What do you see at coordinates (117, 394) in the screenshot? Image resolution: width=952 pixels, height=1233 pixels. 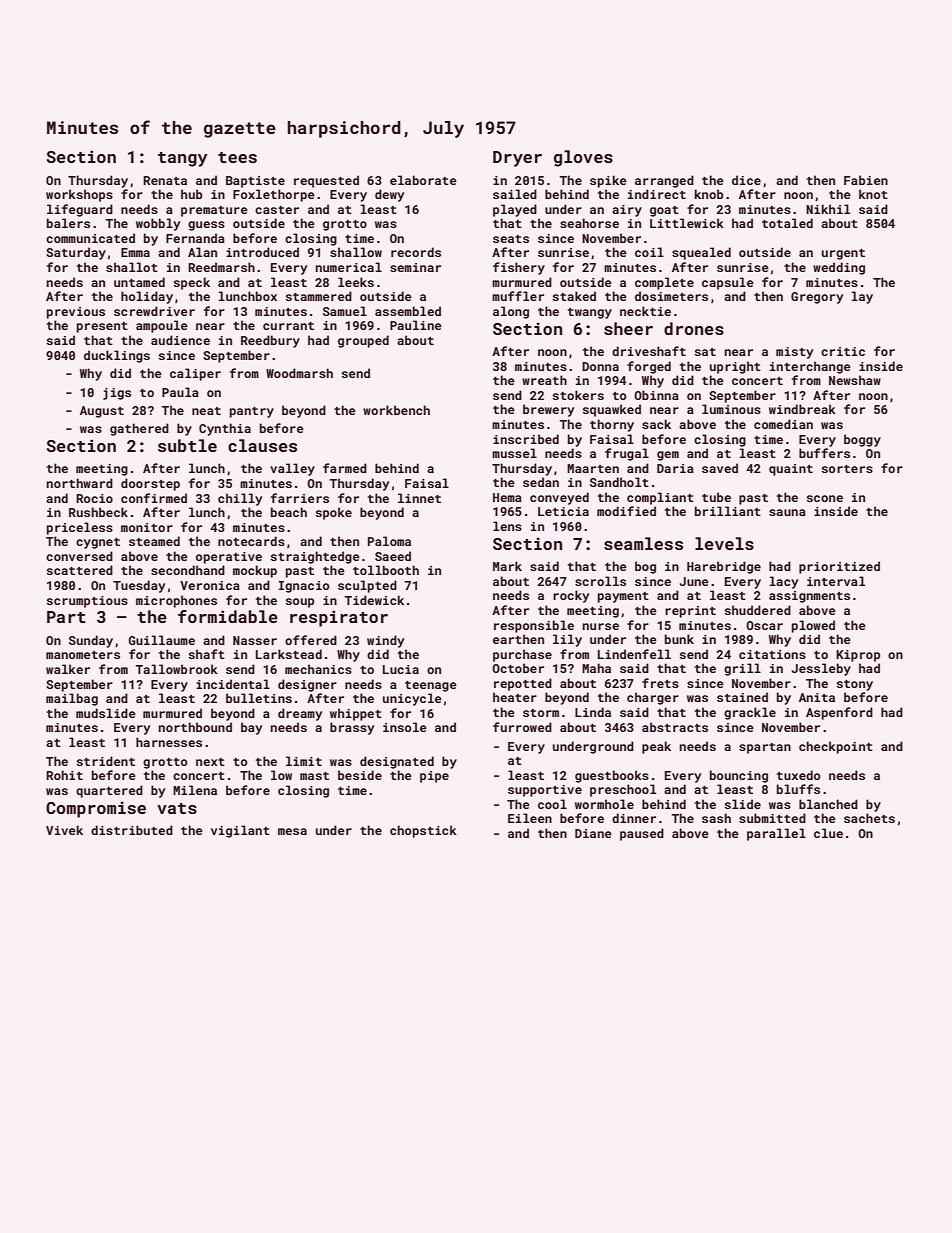 I see `jigs` at bounding box center [117, 394].
